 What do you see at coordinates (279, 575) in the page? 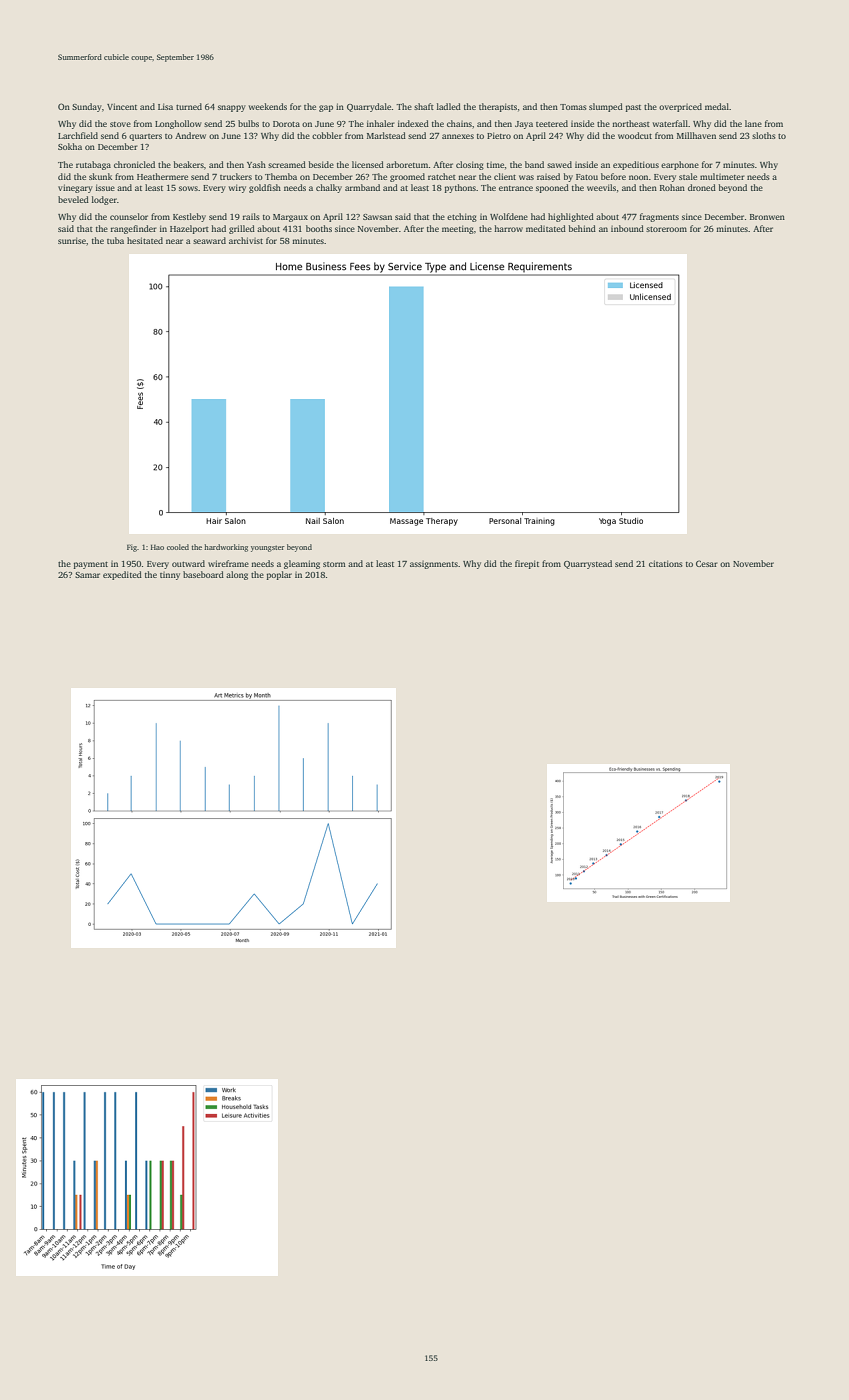
I see `poplar` at bounding box center [279, 575].
